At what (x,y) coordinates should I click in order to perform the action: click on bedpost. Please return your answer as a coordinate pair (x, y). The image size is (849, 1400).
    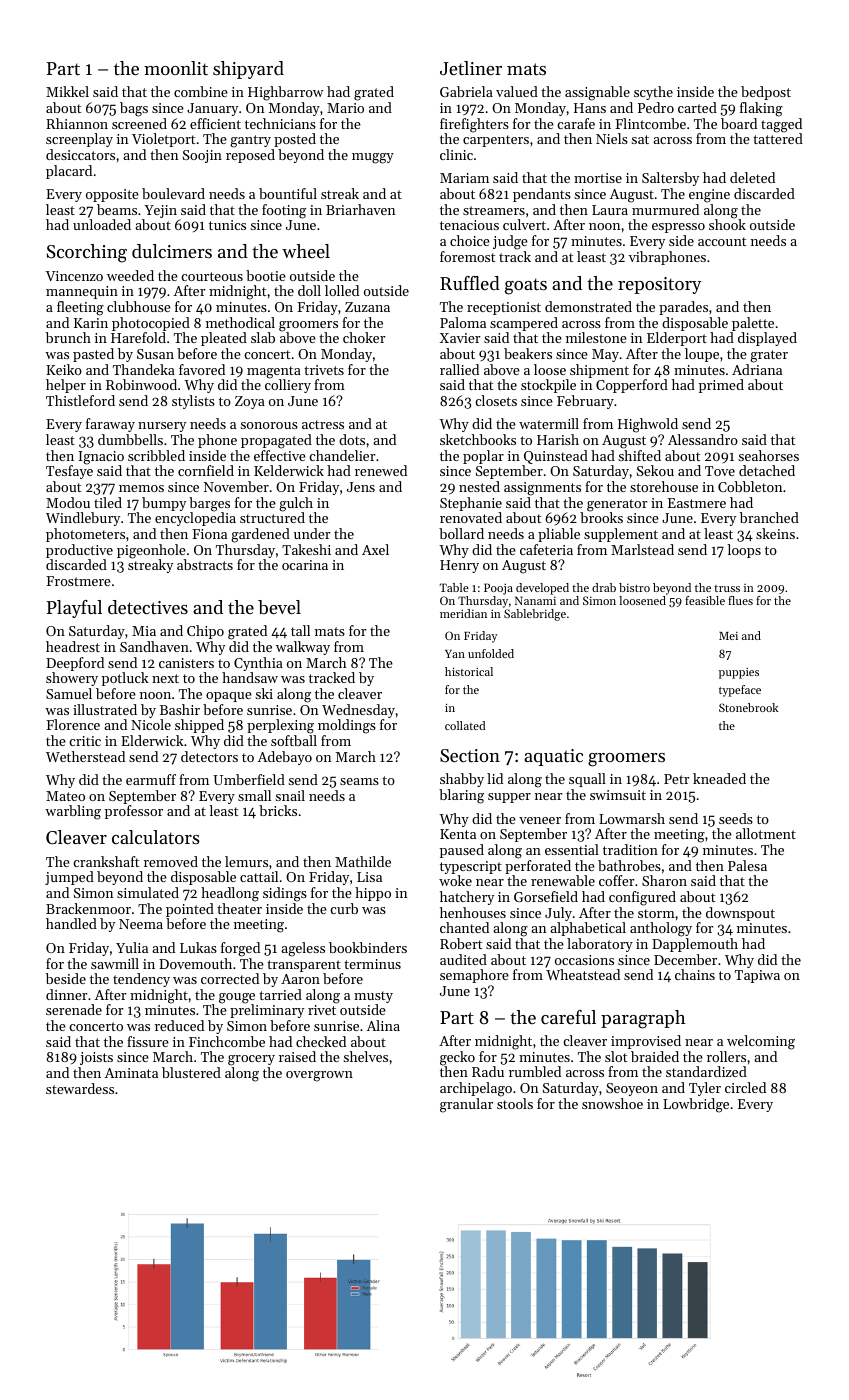
    Looking at the image, I should click on (766, 93).
